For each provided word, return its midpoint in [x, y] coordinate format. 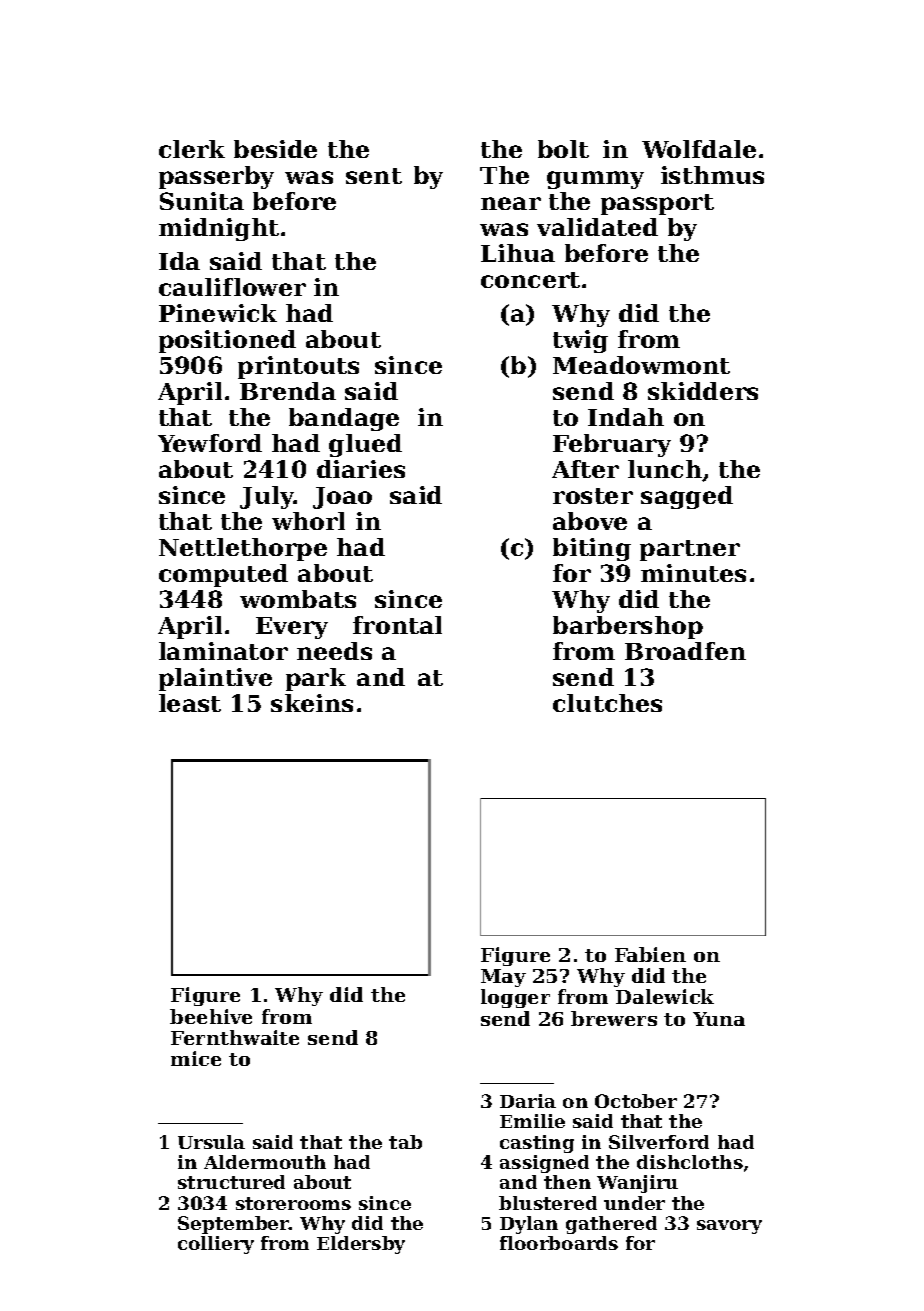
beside [275, 149]
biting [592, 549]
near [511, 203]
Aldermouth [265, 1162]
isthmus [712, 175]
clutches [607, 703]
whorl [308, 521]
